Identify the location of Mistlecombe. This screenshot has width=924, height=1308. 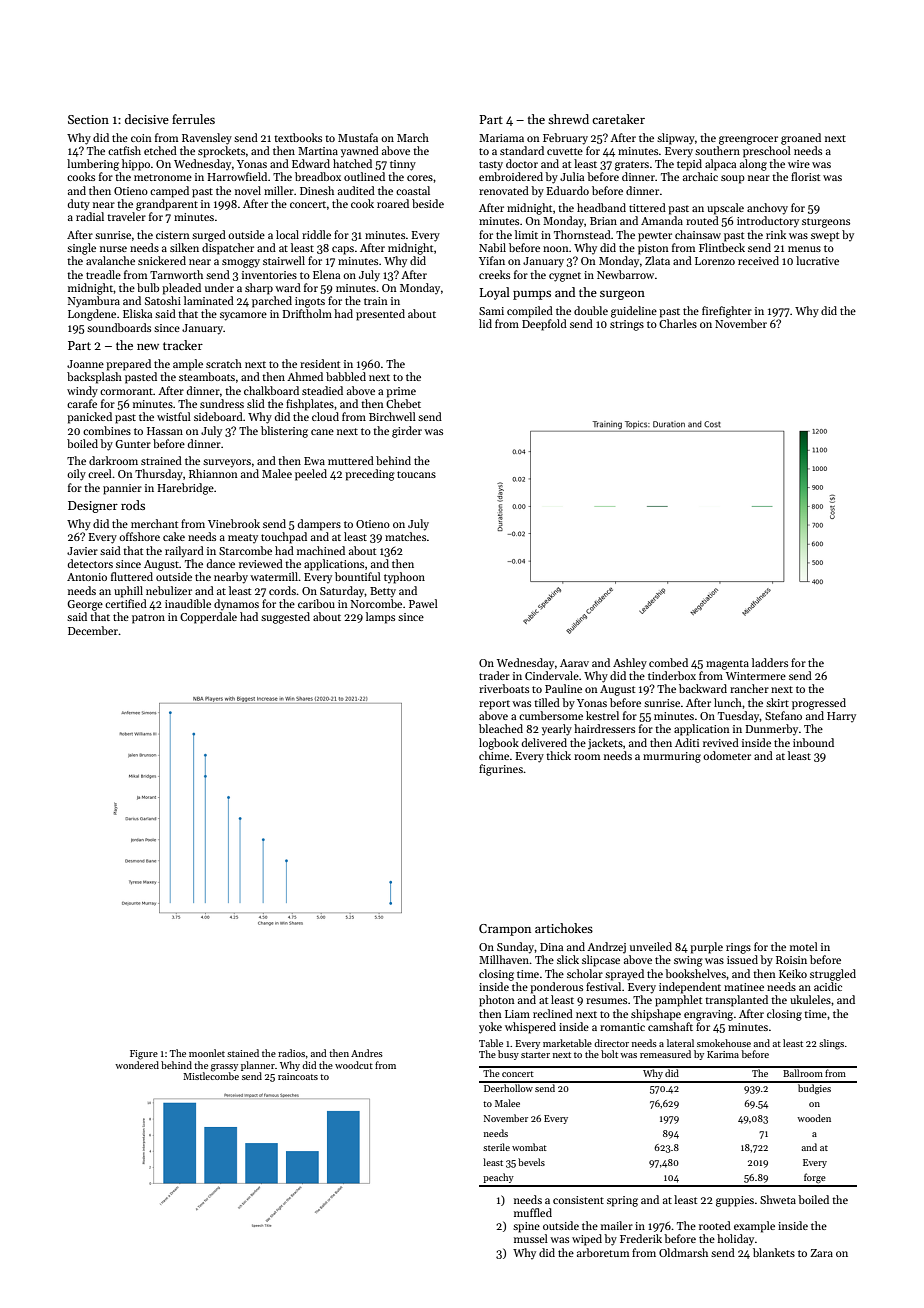
(211, 1076).
